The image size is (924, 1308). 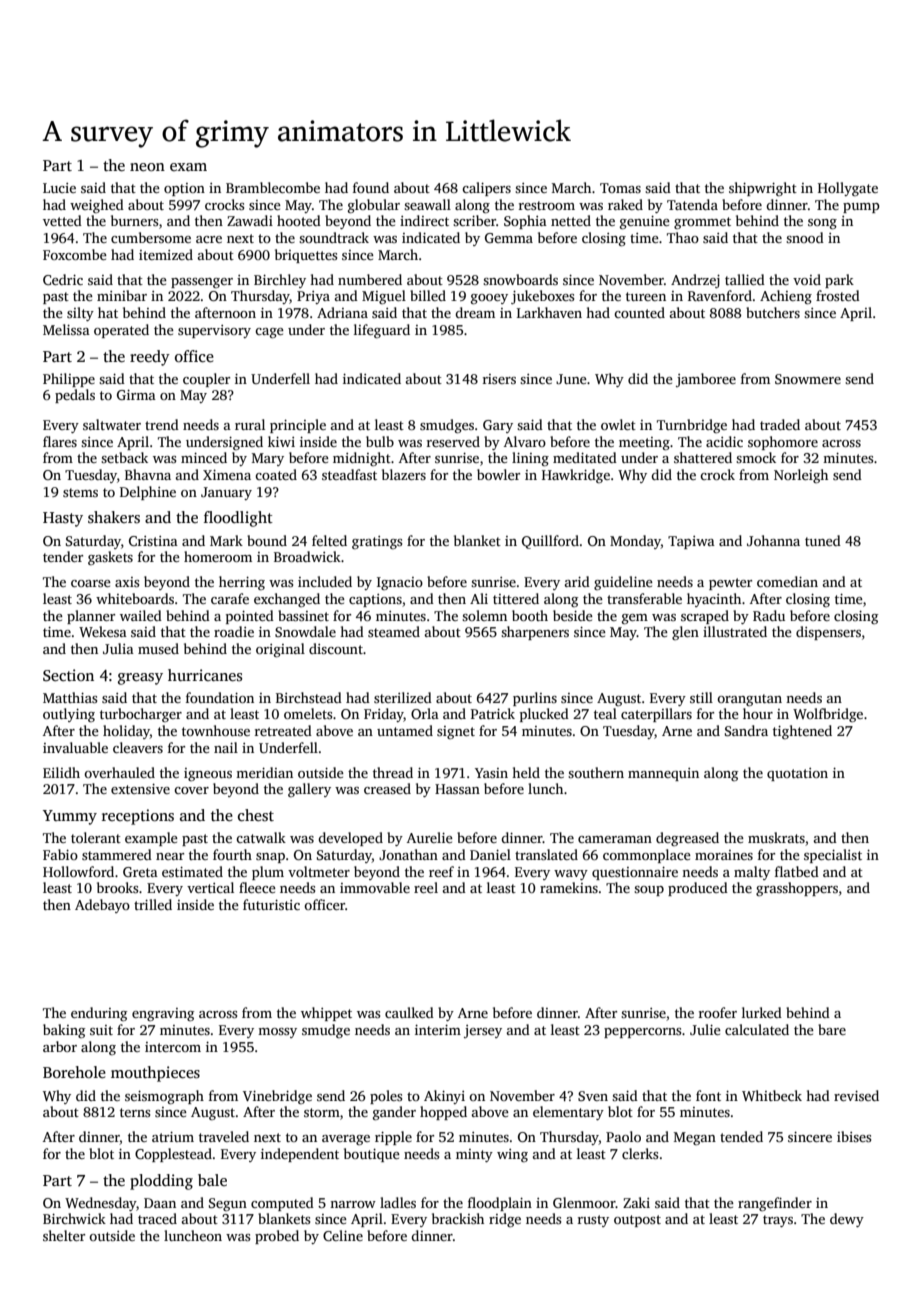 I want to click on sophomore, so click(x=783, y=443).
